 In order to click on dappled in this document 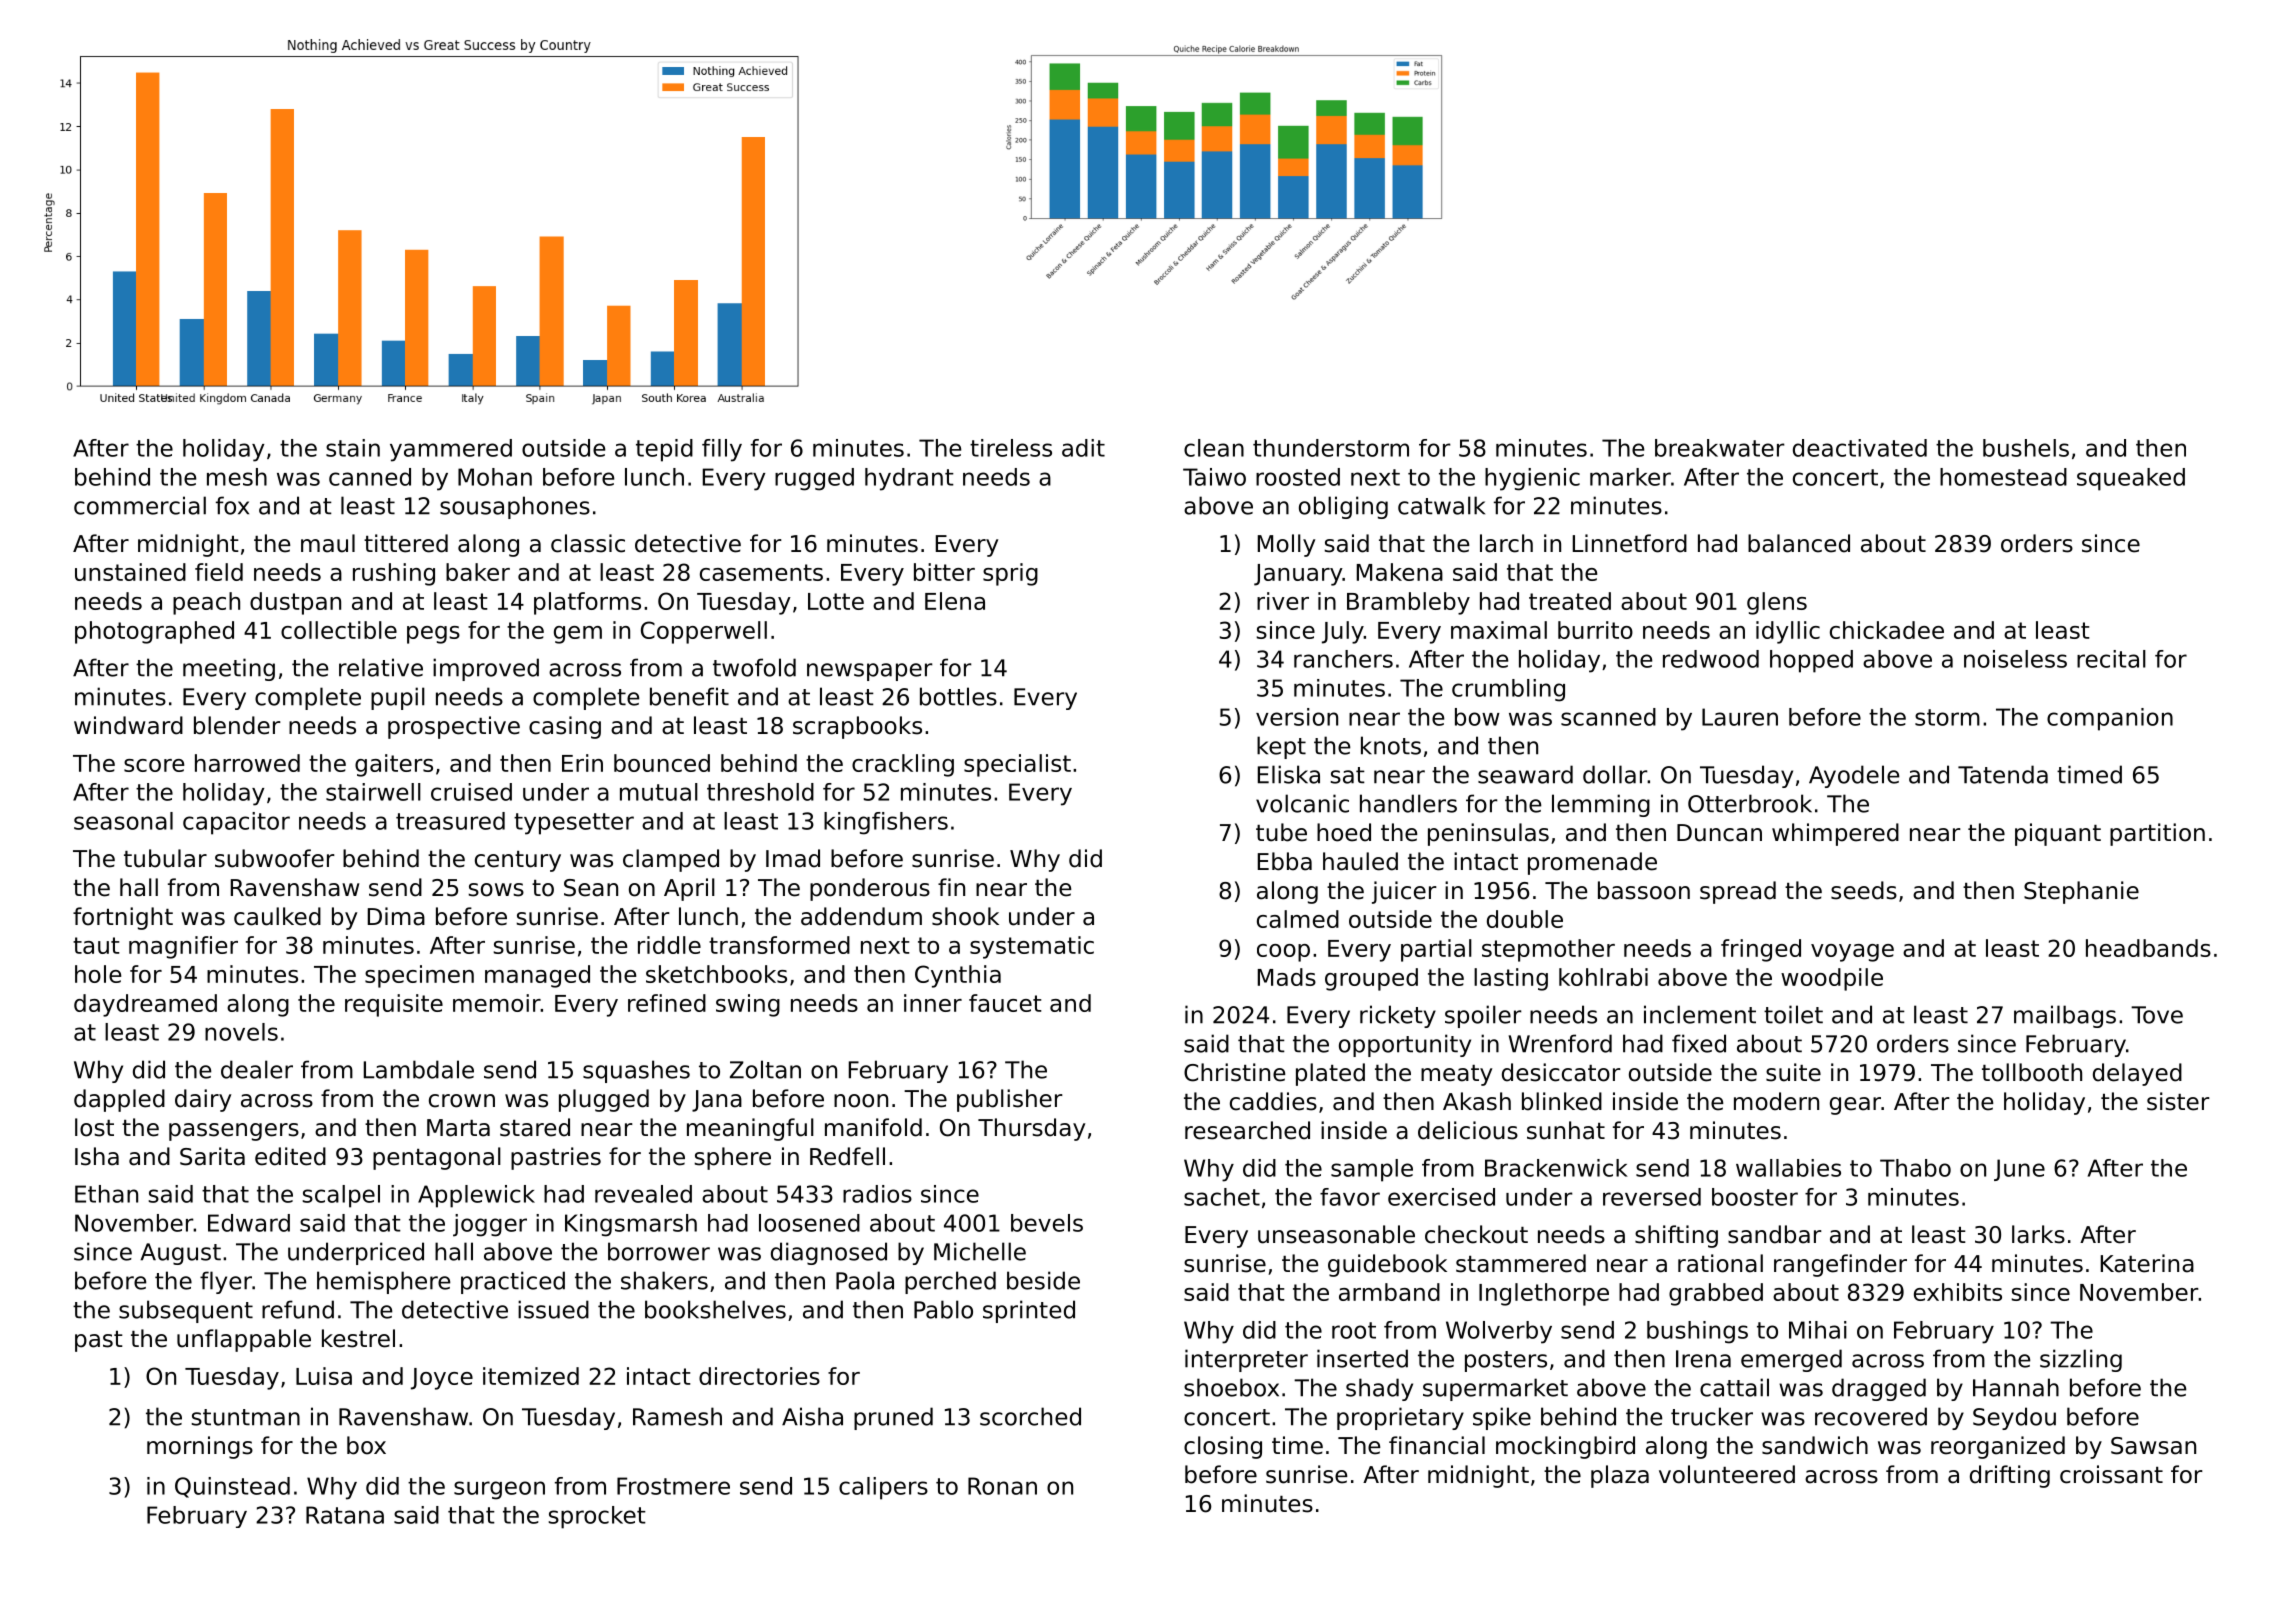, I will do `click(119, 1100)`.
